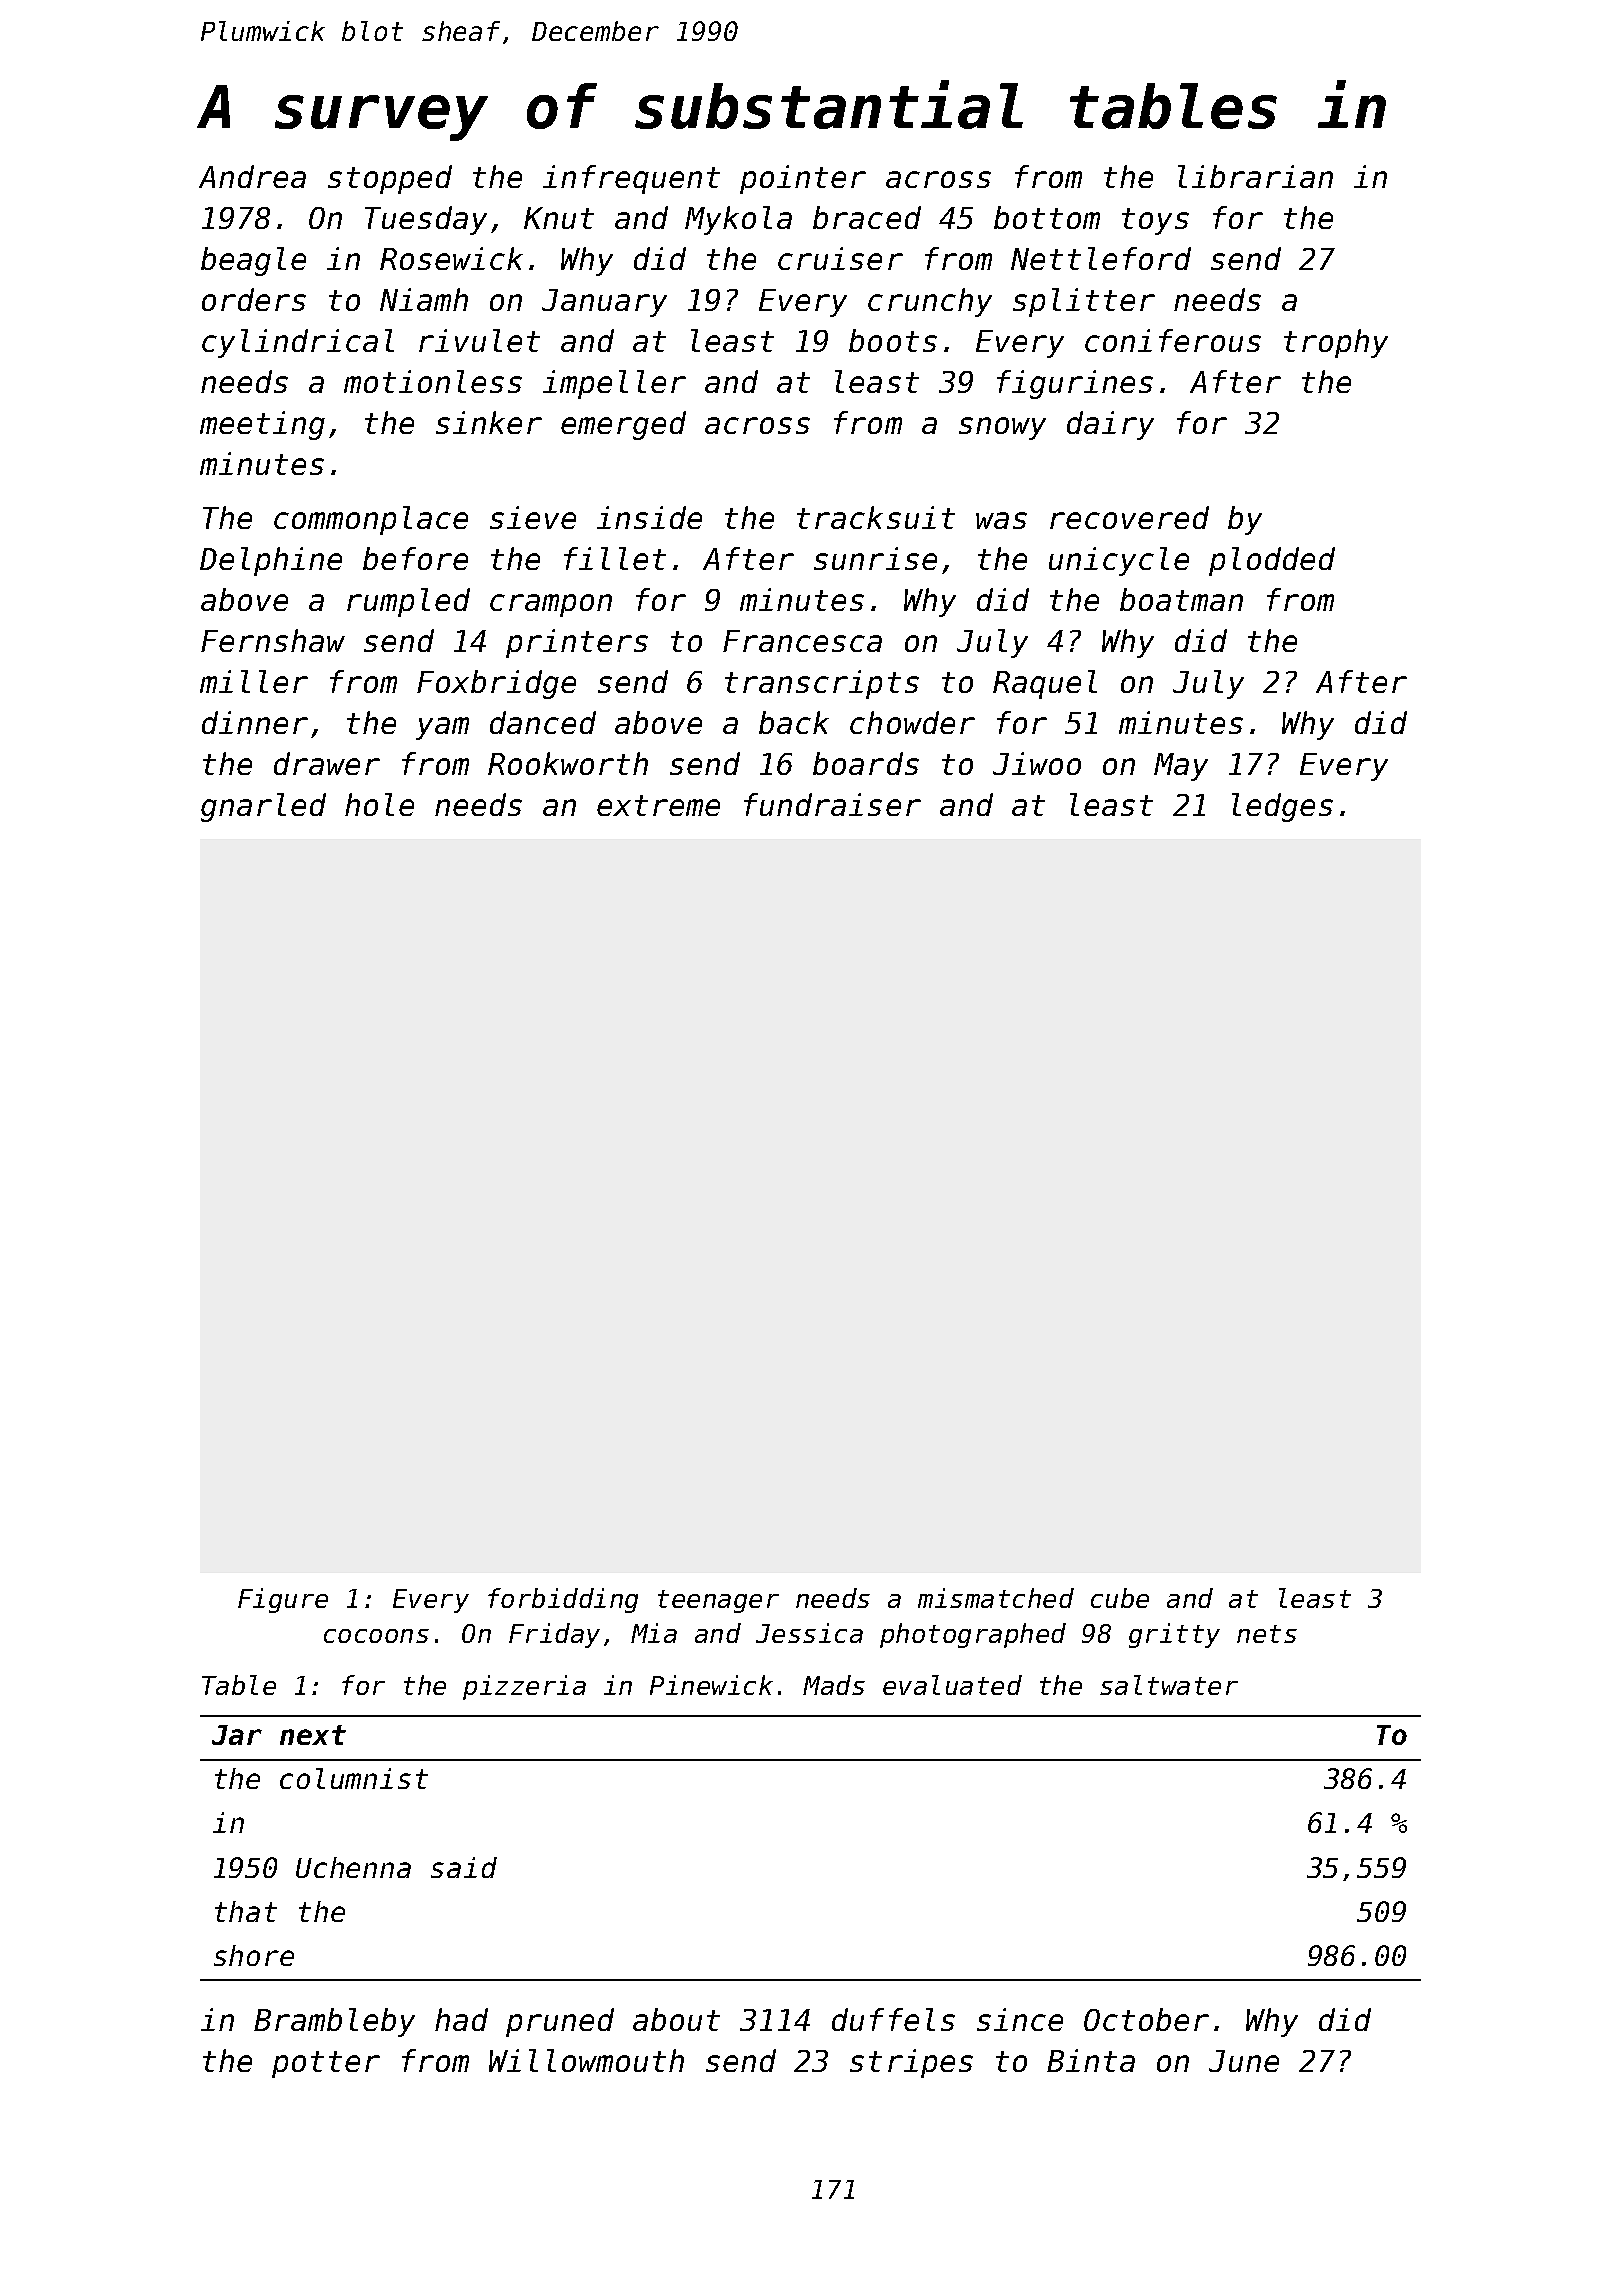 This screenshot has width=1620, height=2292. I want to click on potter, so click(326, 2064).
